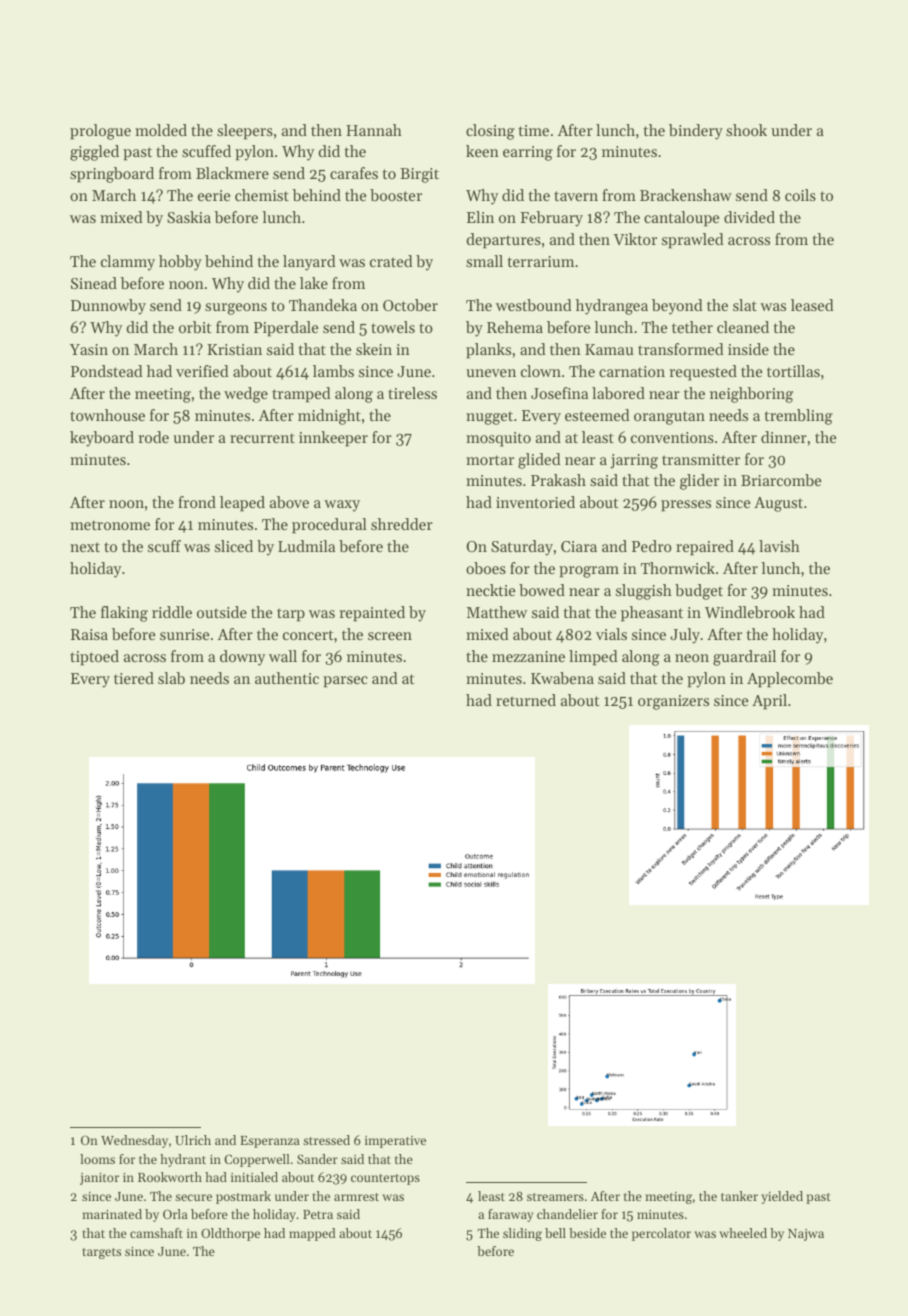 The width and height of the page is (908, 1316). What do you see at coordinates (781, 480) in the page?
I see `Briarcombe` at bounding box center [781, 480].
